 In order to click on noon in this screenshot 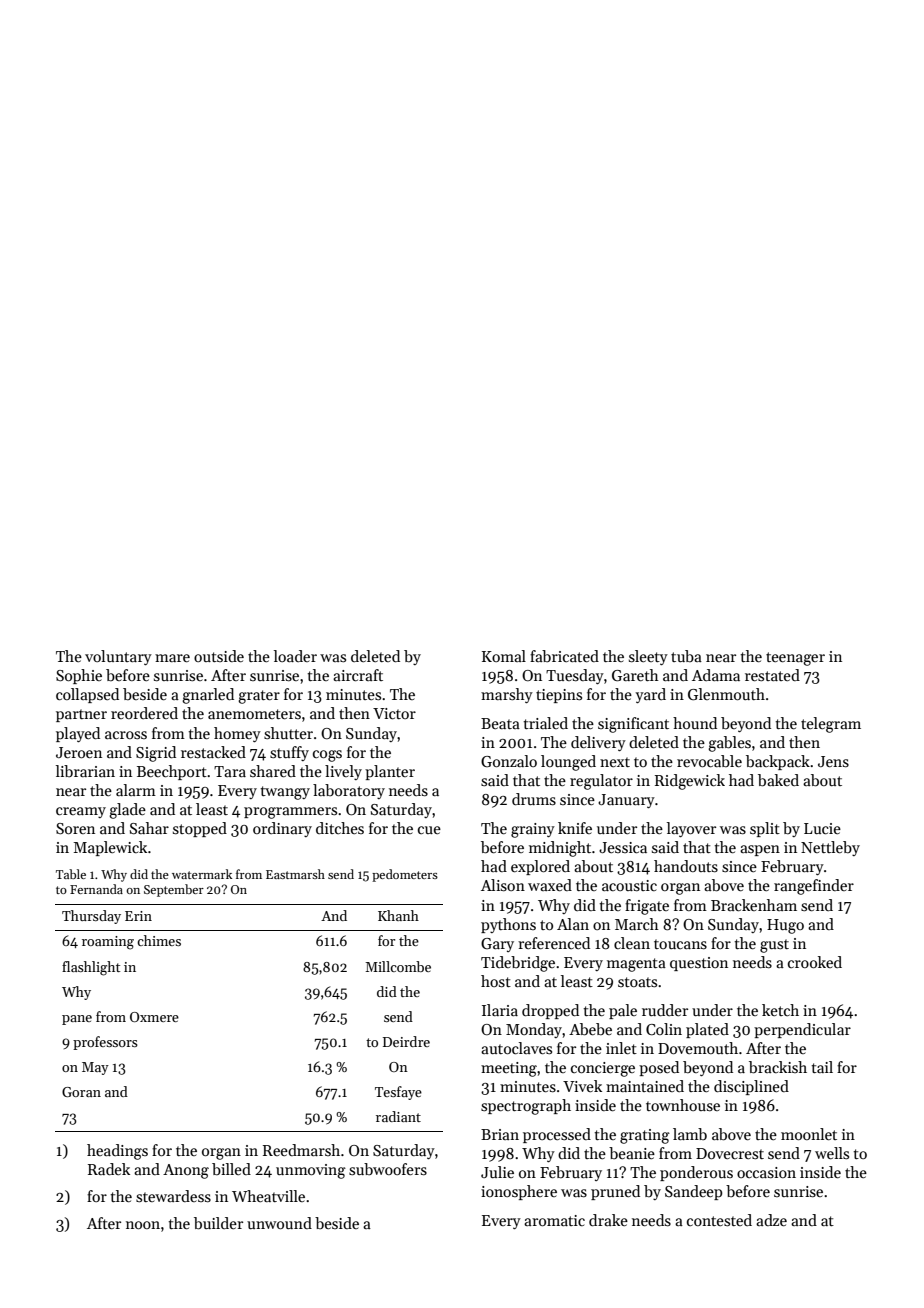, I will do `click(143, 1225)`.
